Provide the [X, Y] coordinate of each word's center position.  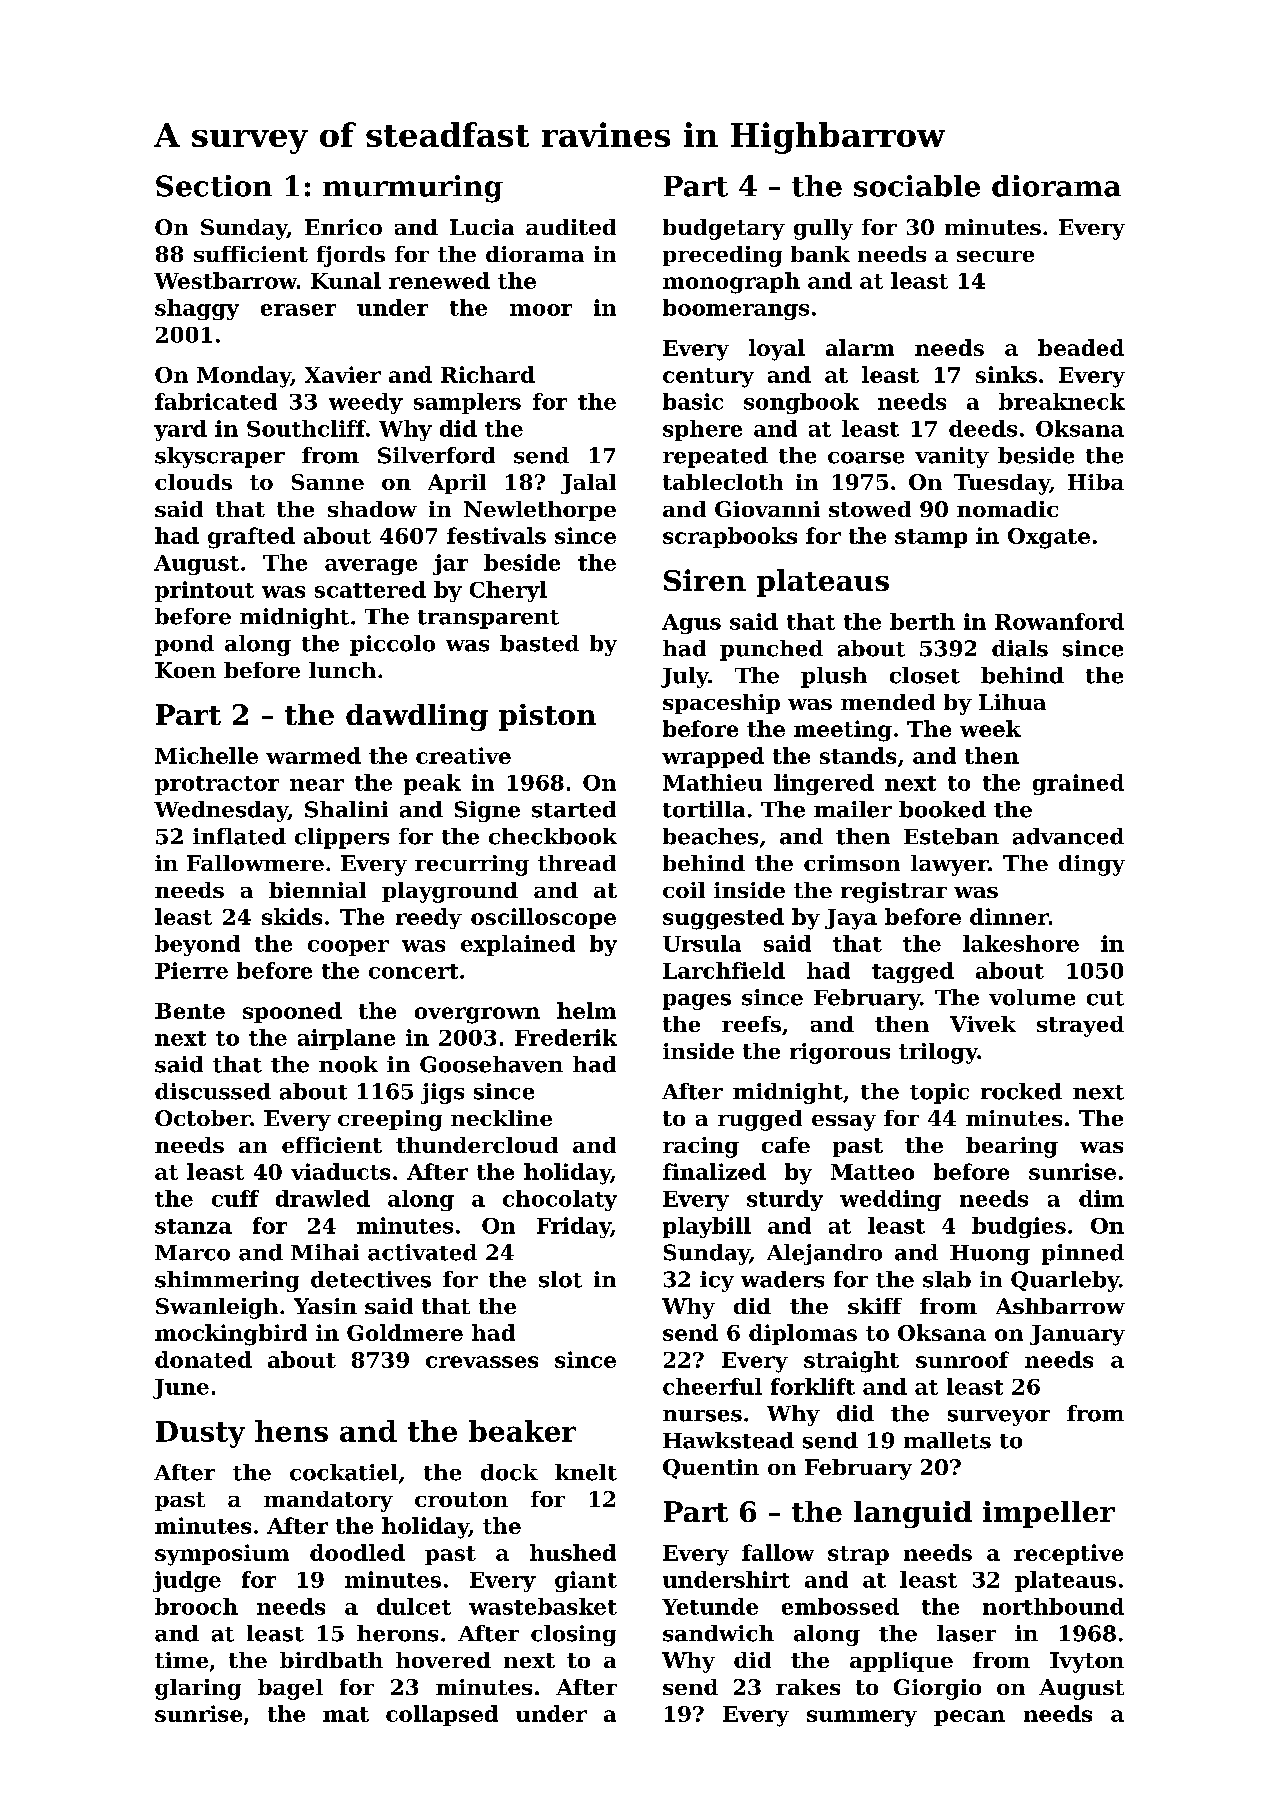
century [708, 378]
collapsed [442, 1715]
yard [180, 430]
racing [701, 1147]
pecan [969, 1718]
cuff [235, 1198]
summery [862, 1718]
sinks [1006, 374]
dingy [1092, 865]
